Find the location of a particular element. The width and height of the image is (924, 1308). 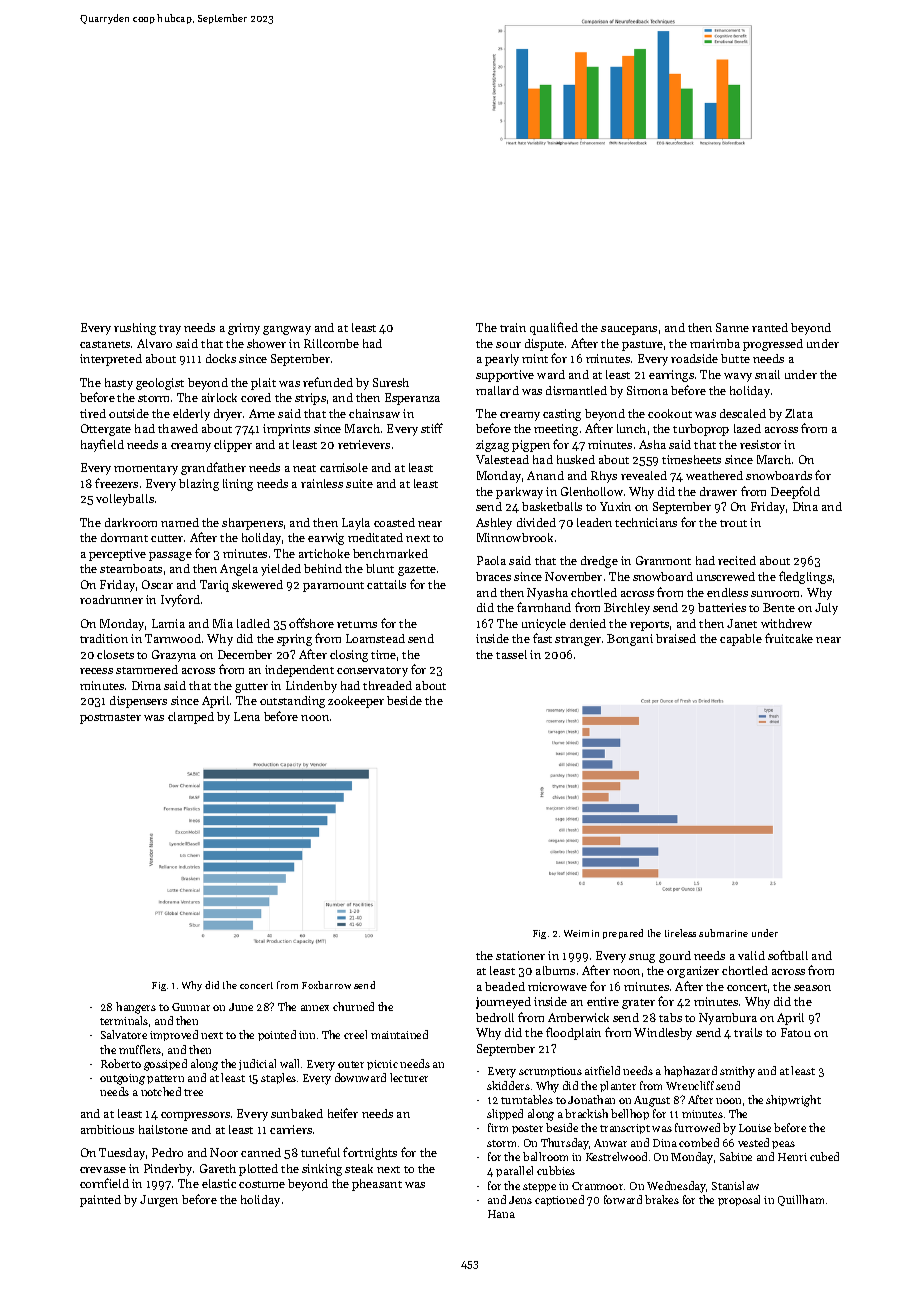

stationer is located at coordinates (520, 955).
